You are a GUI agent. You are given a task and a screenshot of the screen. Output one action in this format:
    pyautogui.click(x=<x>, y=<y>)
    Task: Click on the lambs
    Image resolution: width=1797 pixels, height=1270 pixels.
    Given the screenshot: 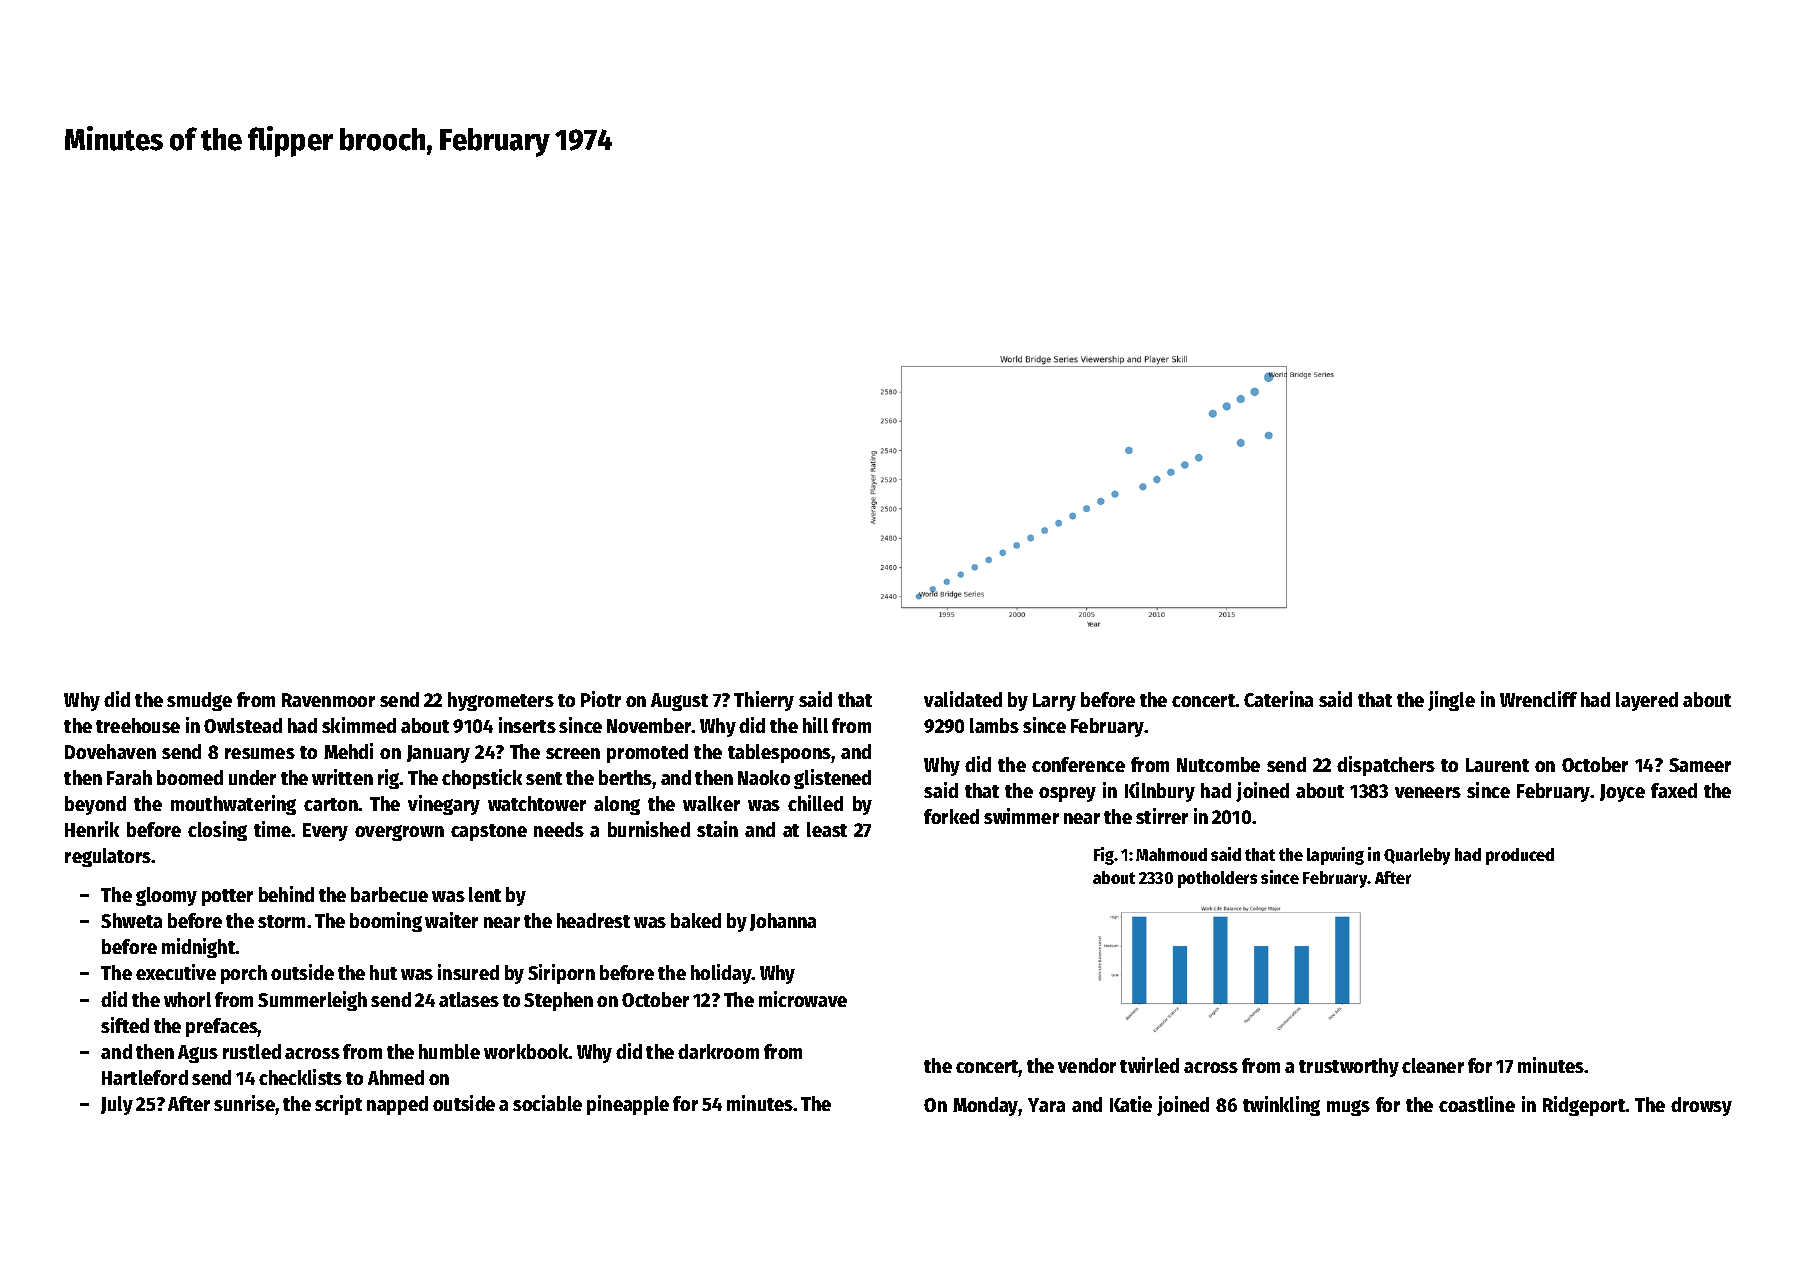 What is the action you would take?
    pyautogui.click(x=994, y=725)
